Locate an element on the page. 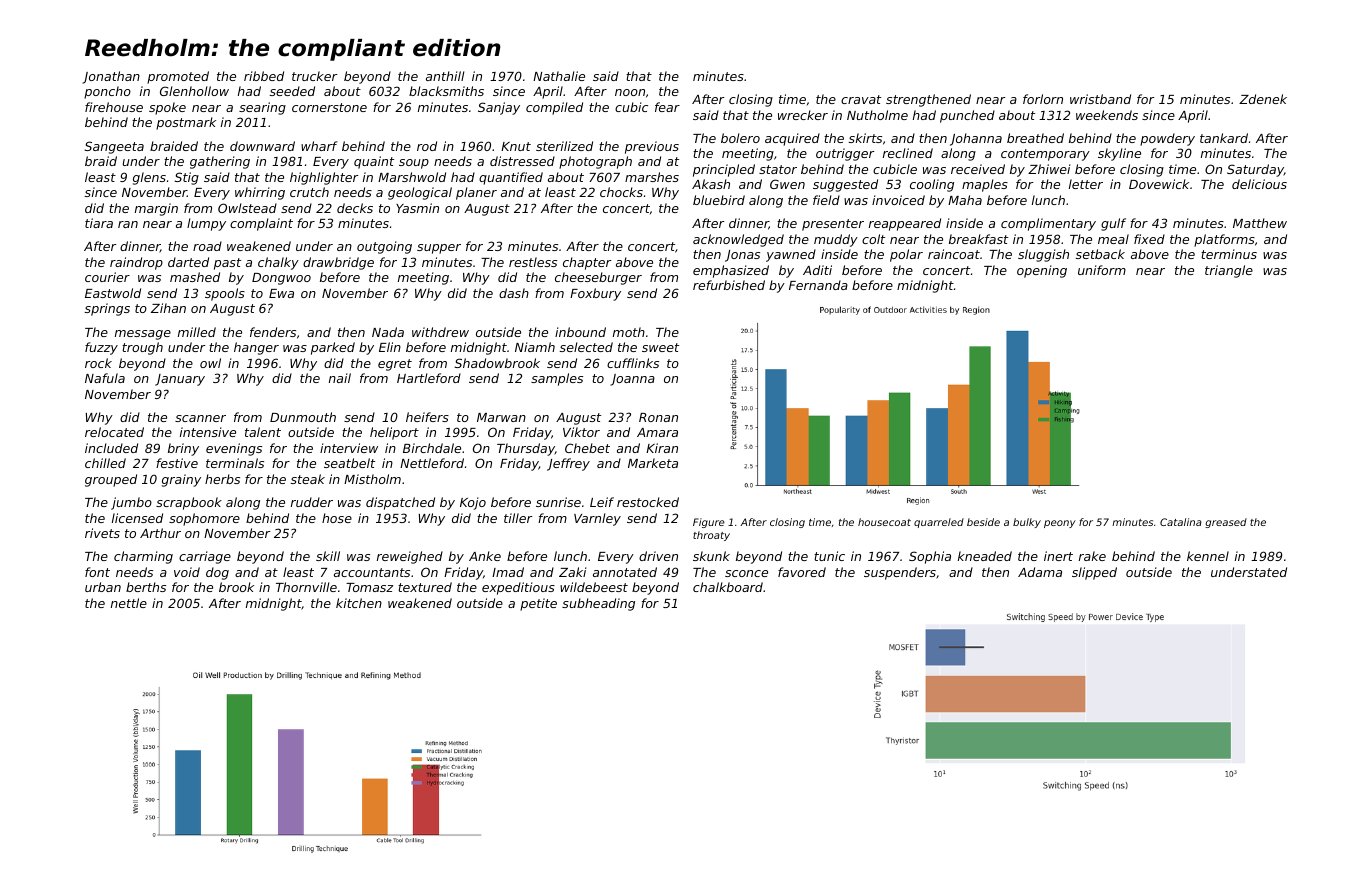 Image resolution: width=1372 pixels, height=887 pixels. outgoing is located at coordinates (384, 247).
